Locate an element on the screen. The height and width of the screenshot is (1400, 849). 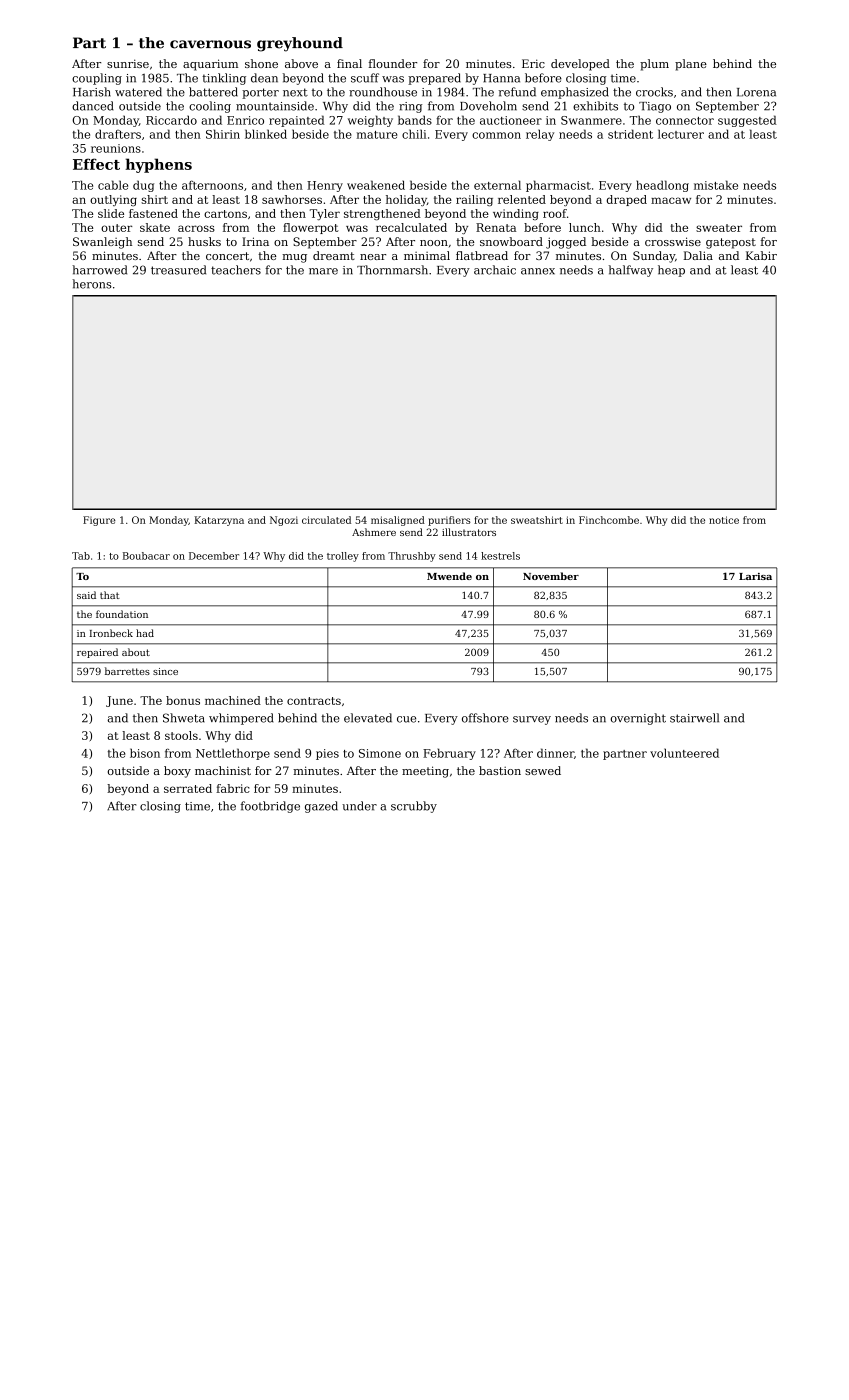
mare is located at coordinates (323, 271).
